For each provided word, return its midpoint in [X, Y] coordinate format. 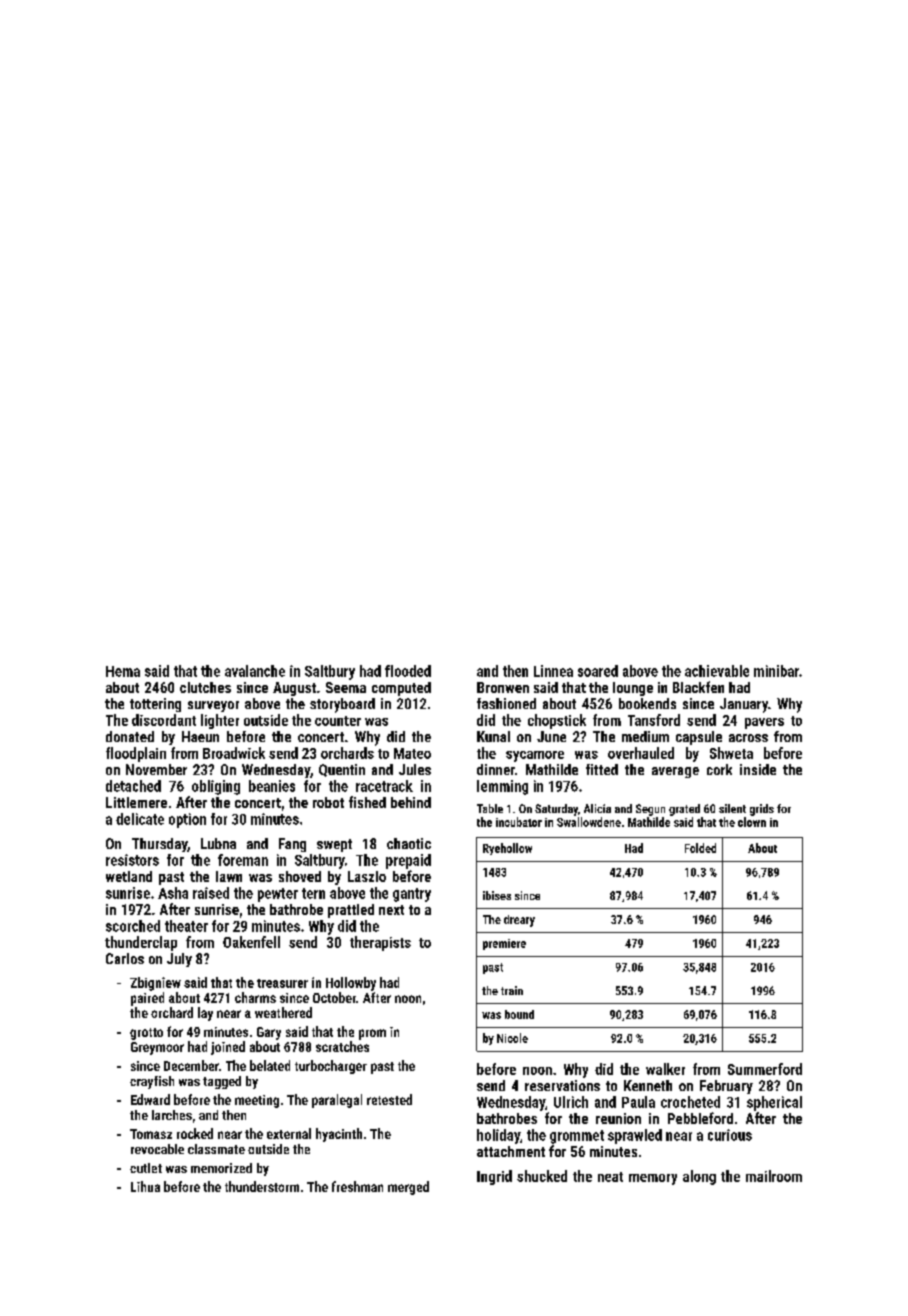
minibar [776, 671]
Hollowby [351, 984]
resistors [132, 860]
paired [147, 999]
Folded [700, 848]
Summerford [765, 1069]
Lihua [145, 1186]
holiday [498, 1136]
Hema [123, 671]
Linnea [553, 671]
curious [730, 1135]
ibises [497, 895]
